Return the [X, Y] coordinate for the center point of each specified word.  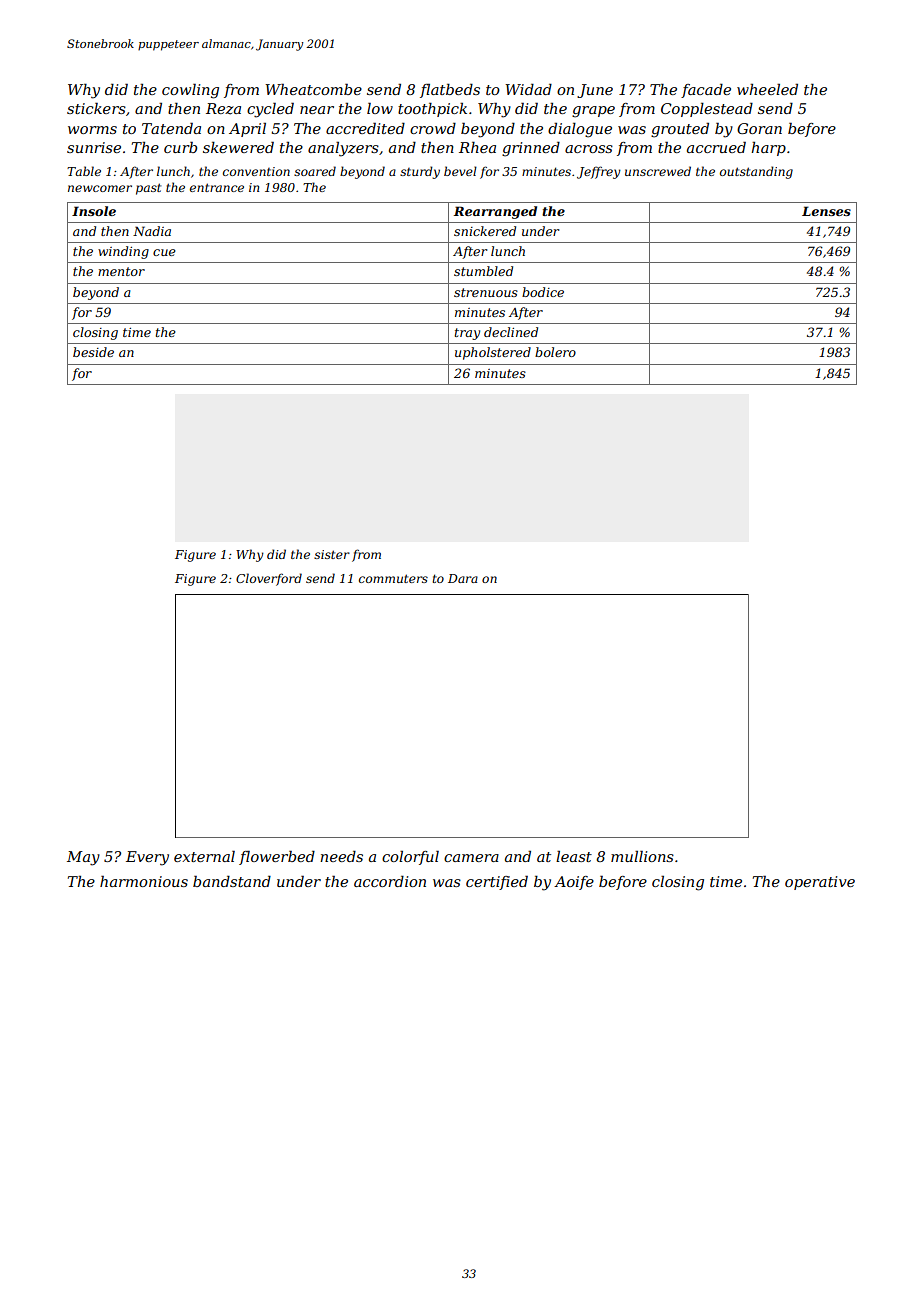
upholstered [493, 353]
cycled [270, 110]
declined [511, 332]
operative [820, 883]
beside [93, 352]
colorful [410, 857]
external [204, 856]
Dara [463, 578]
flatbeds [450, 90]
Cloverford [269, 579]
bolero [555, 352]
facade [706, 90]
